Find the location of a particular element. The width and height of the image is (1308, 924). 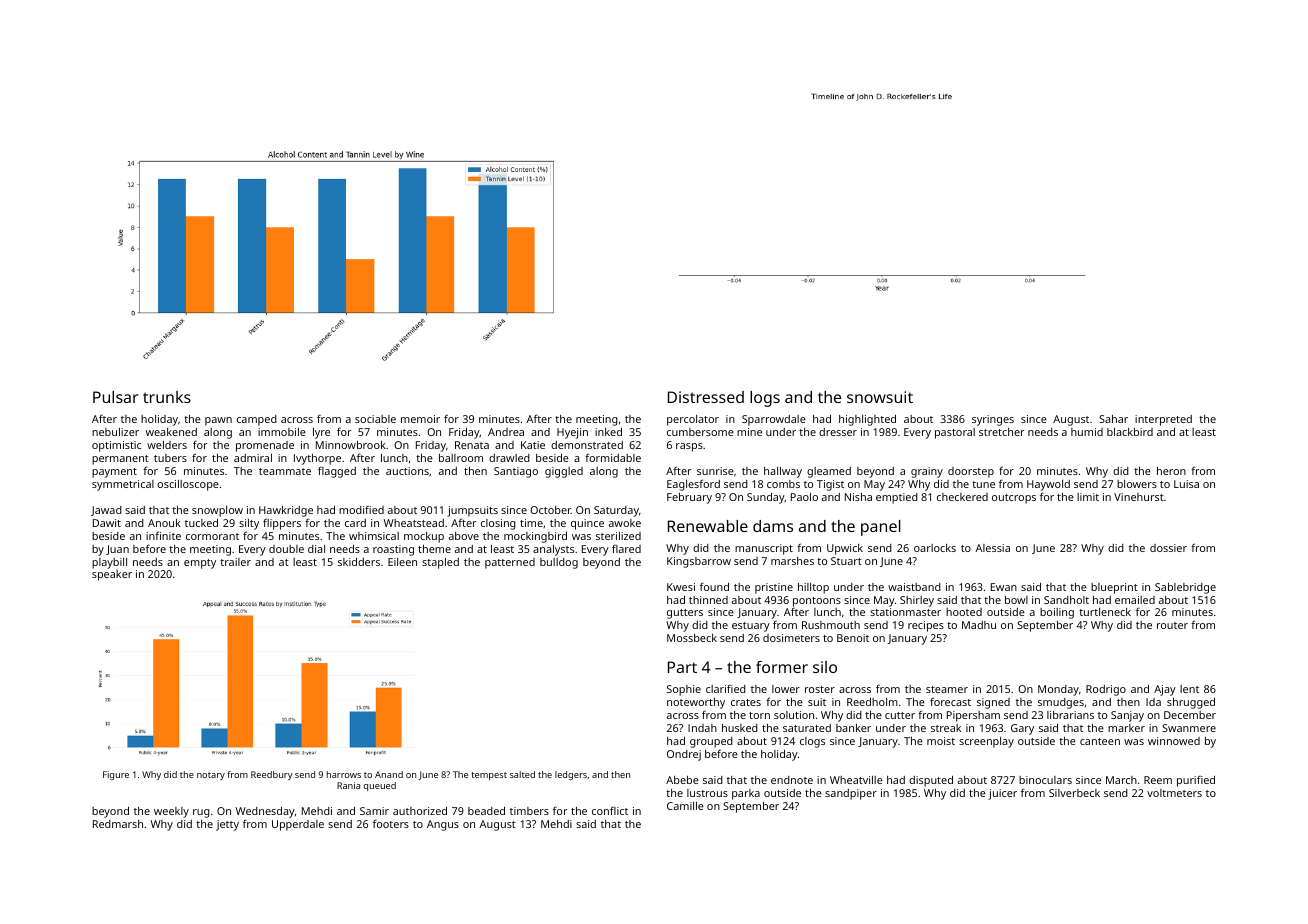

Indah is located at coordinates (702, 728).
